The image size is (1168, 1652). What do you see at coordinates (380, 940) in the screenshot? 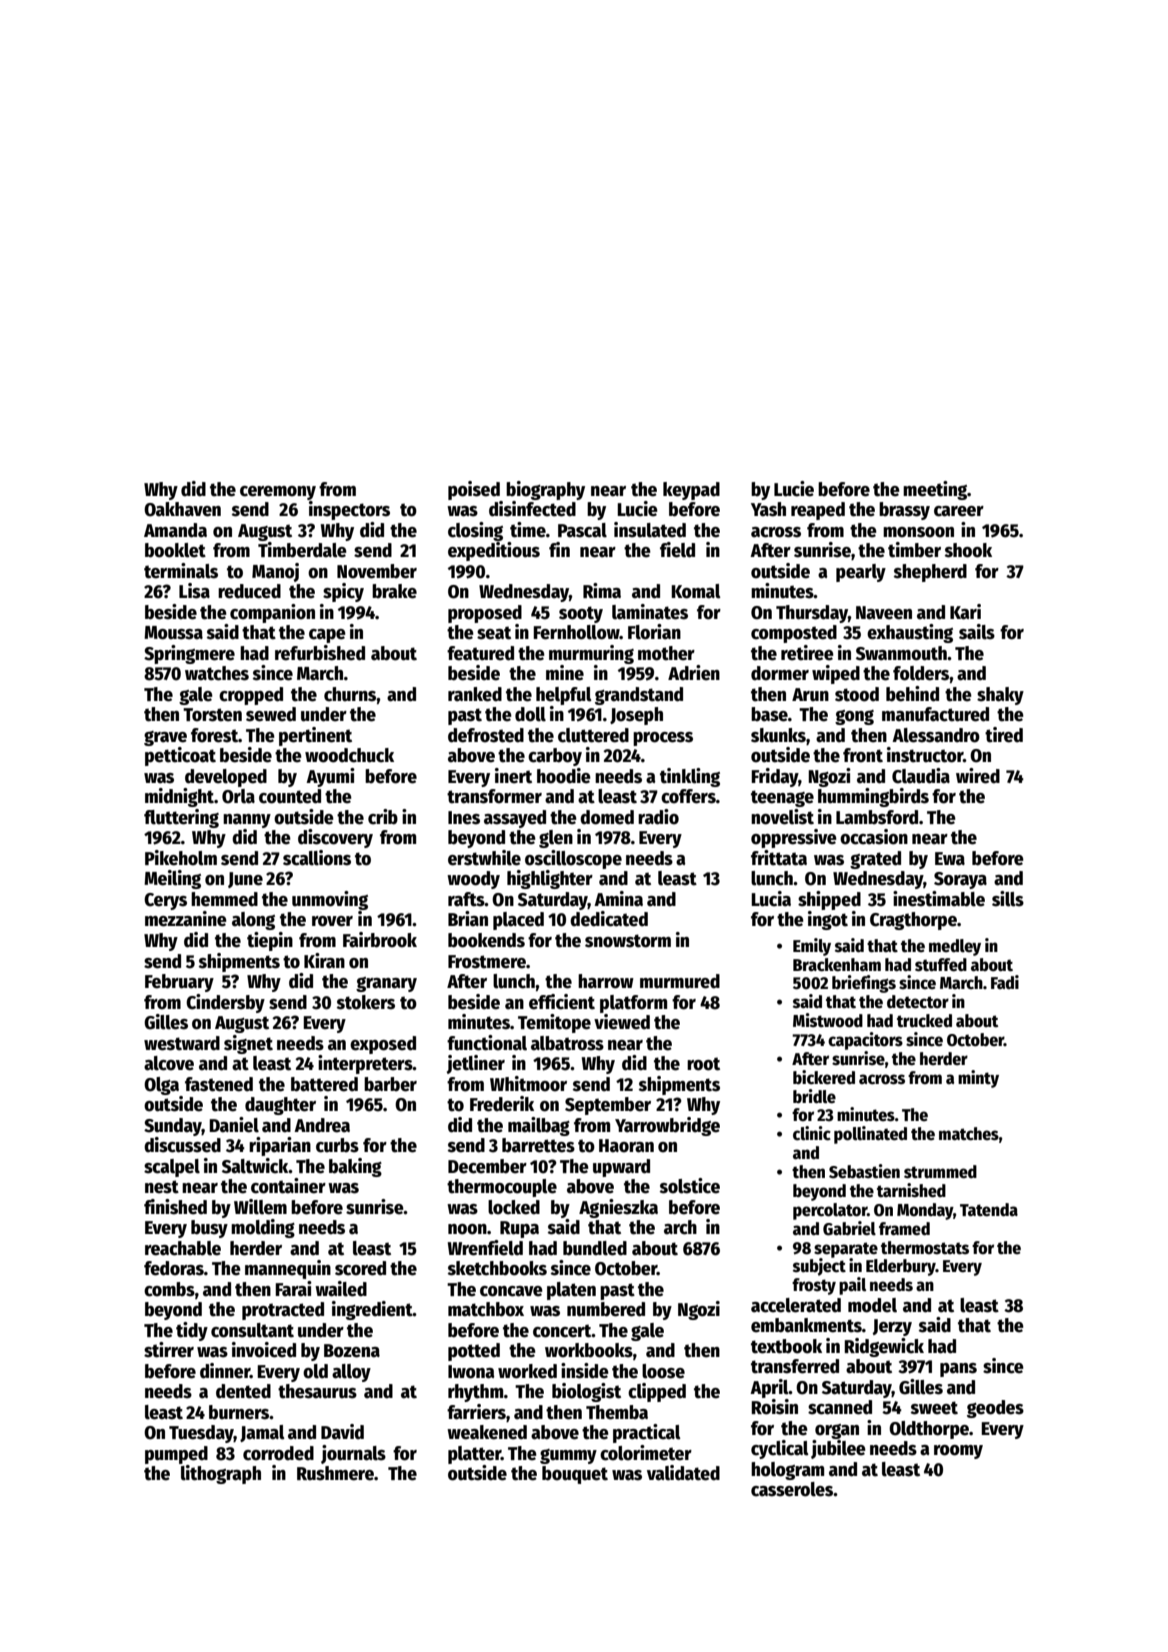
I see `Fairbrook` at bounding box center [380, 940].
